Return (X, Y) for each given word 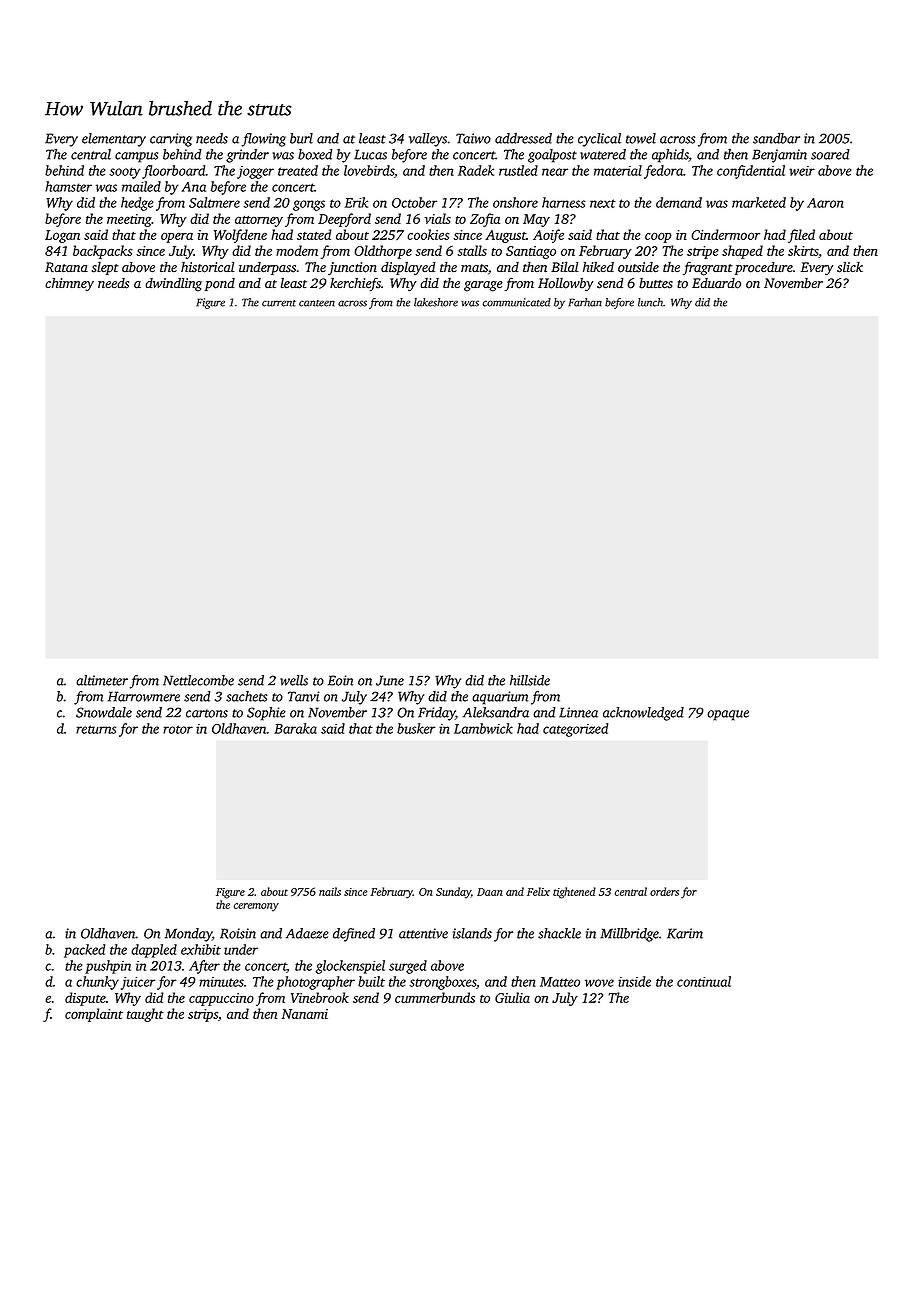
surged (408, 967)
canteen (317, 303)
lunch (650, 302)
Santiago (531, 252)
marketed (759, 202)
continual (704, 981)
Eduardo (716, 283)
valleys (428, 140)
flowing (264, 140)
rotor (178, 729)
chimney (69, 284)
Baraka (295, 728)
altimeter (102, 680)
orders (664, 891)
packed (84, 951)
